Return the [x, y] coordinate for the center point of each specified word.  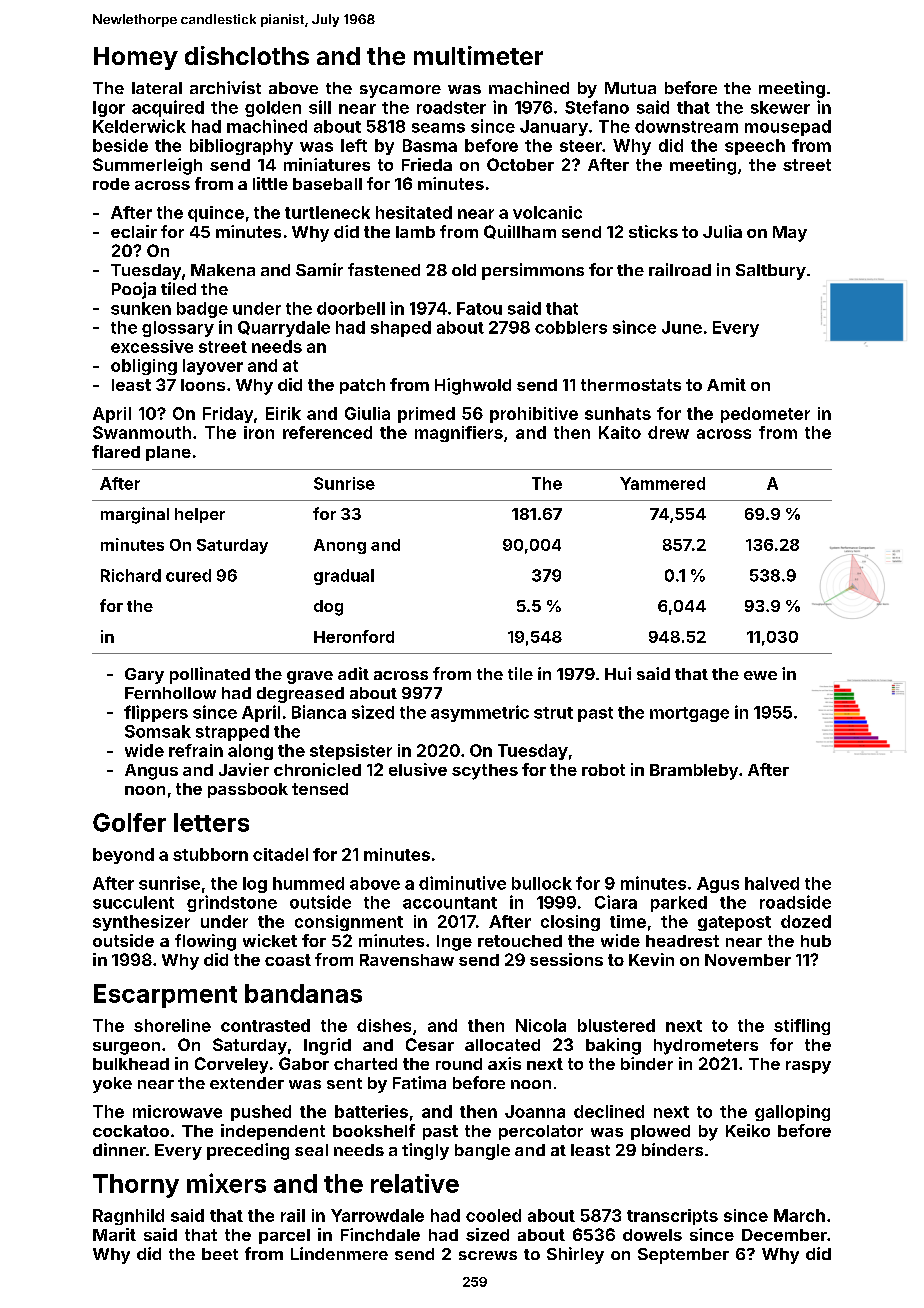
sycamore [400, 91]
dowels [652, 1235]
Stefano [597, 107]
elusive [418, 769]
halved [772, 883]
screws [488, 1255]
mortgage [689, 714]
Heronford [354, 636]
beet [220, 1254]
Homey [136, 58]
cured [188, 575]
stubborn [210, 854]
